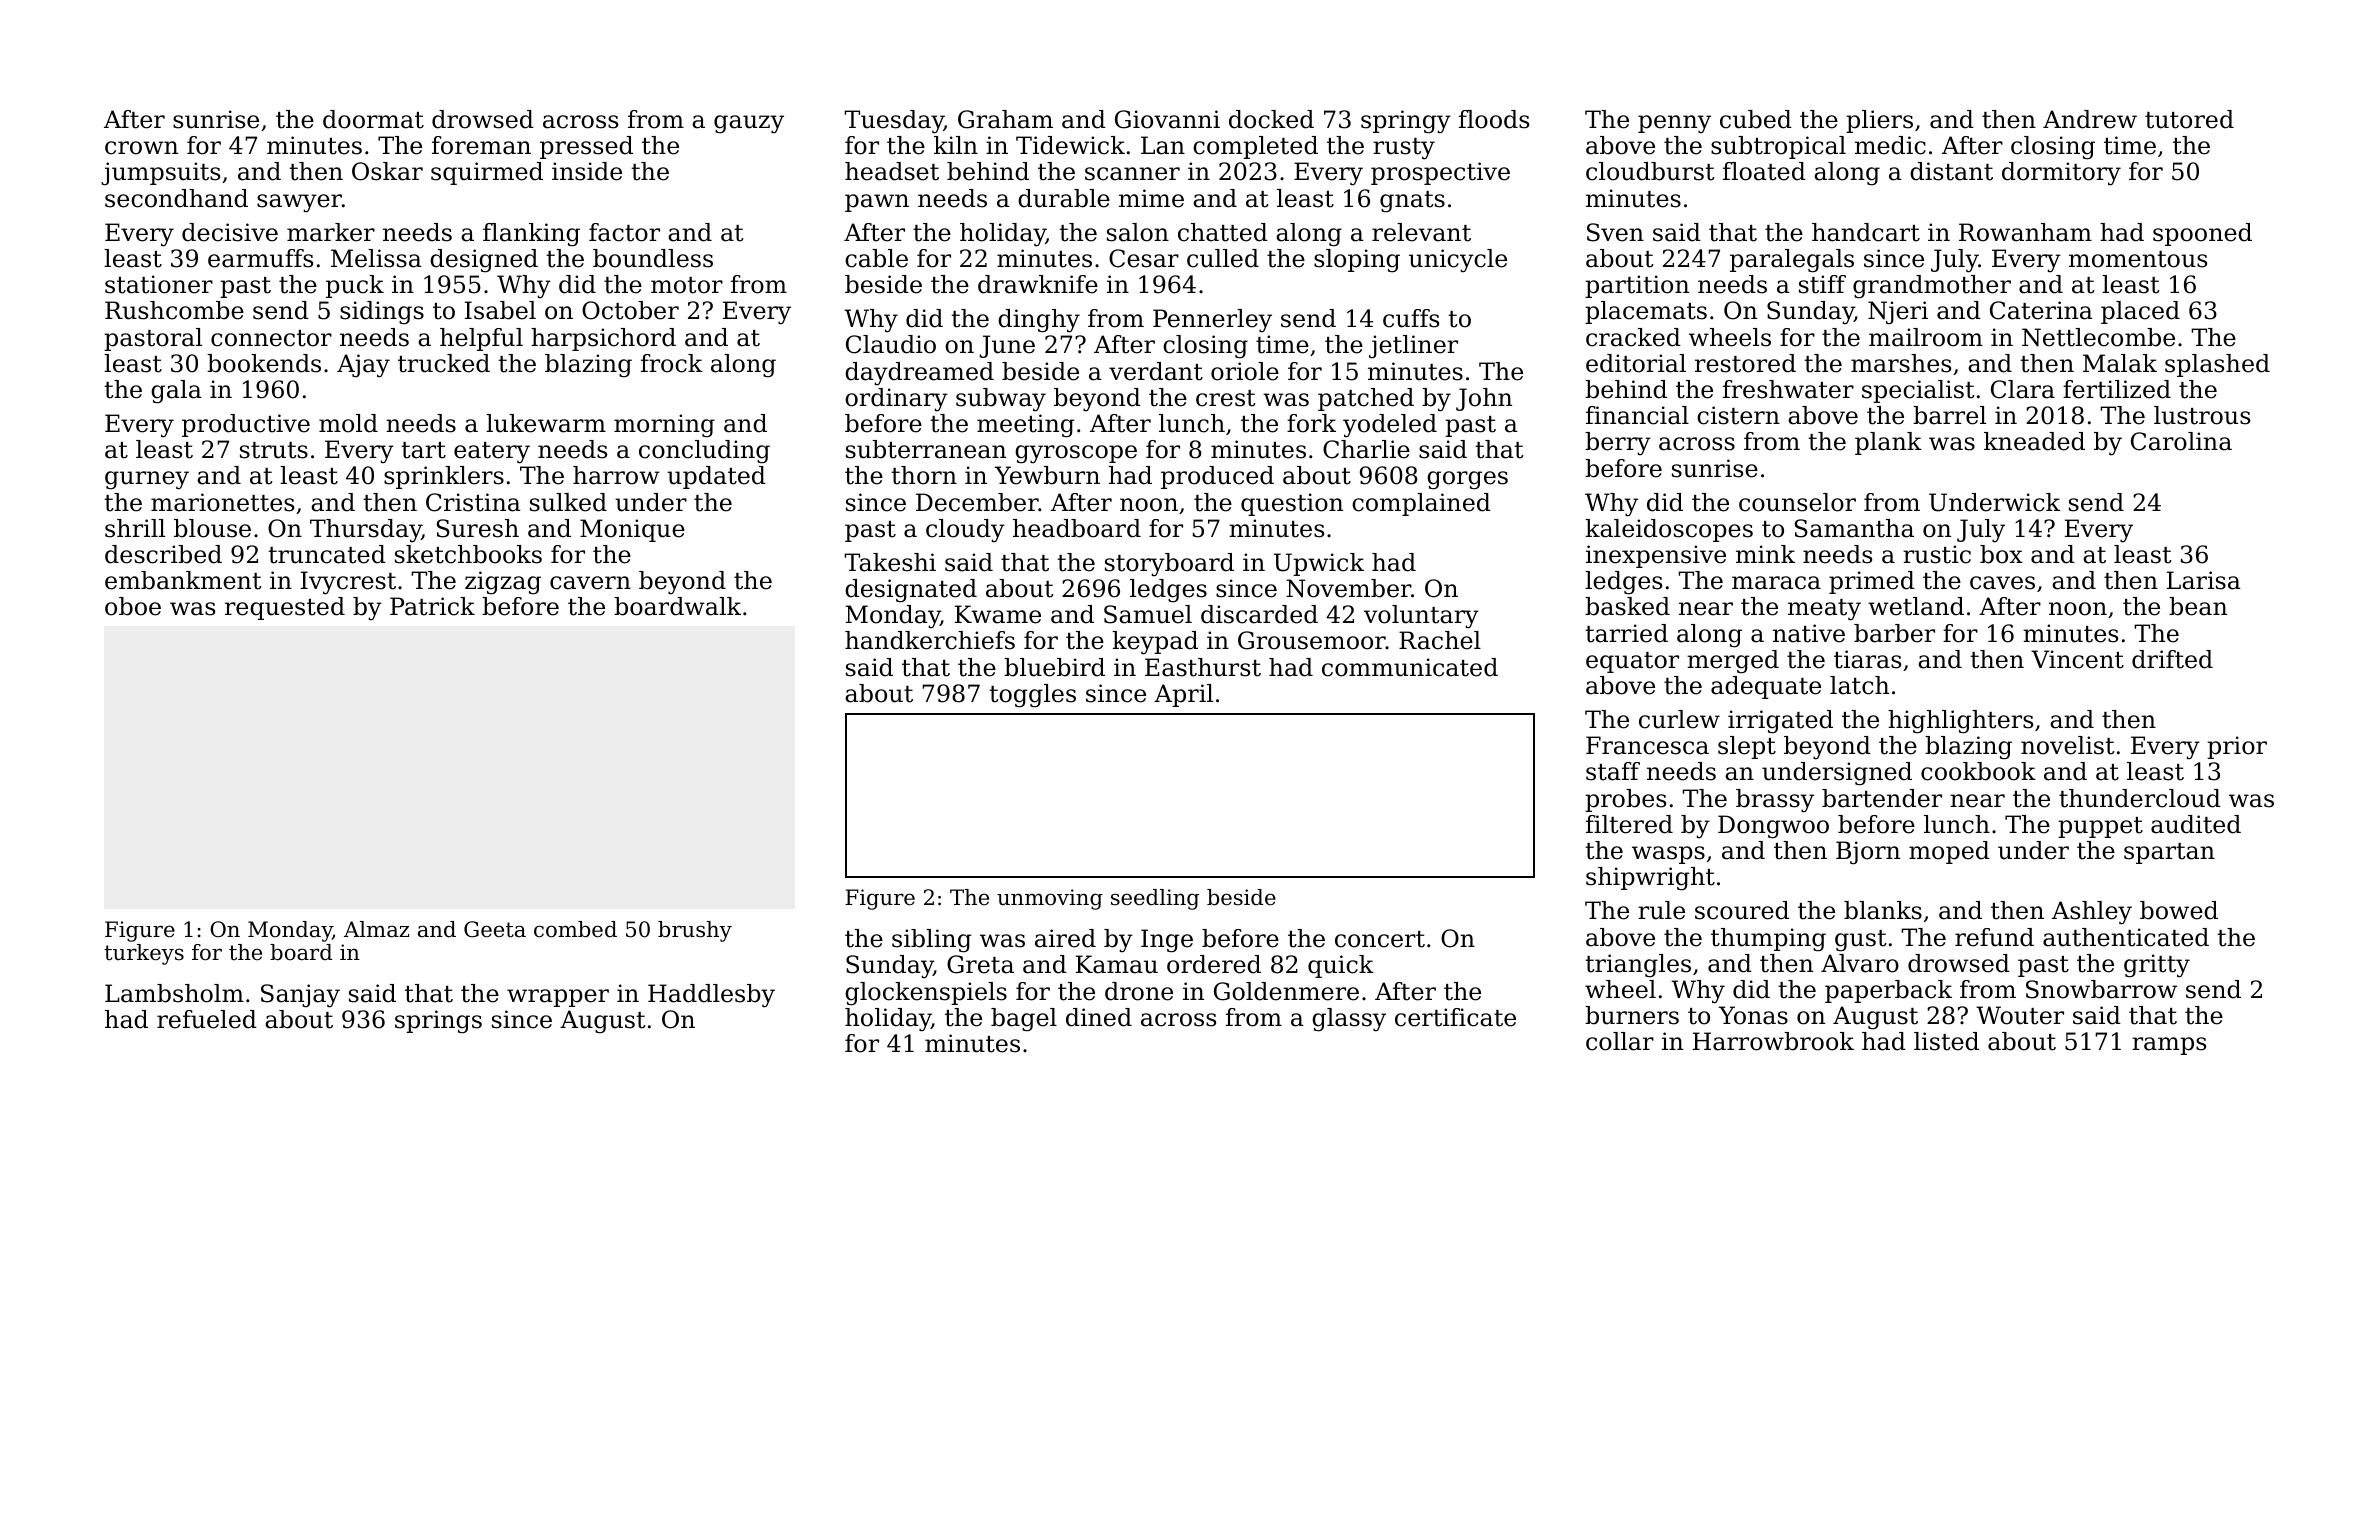  Describe the element at coordinates (432, 606) in the screenshot. I see `Patrick` at that location.
